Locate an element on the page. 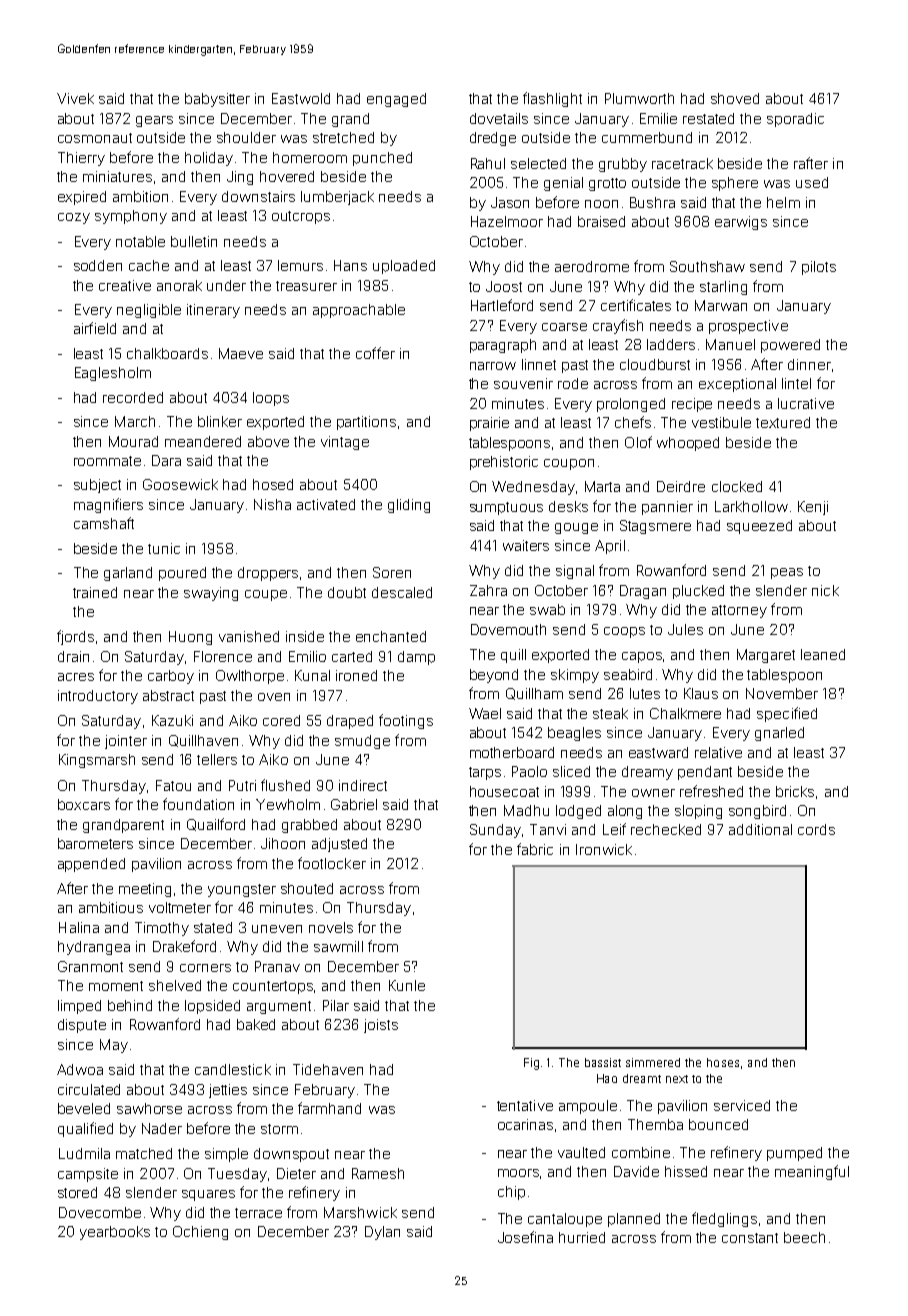  Kenji is located at coordinates (813, 508).
